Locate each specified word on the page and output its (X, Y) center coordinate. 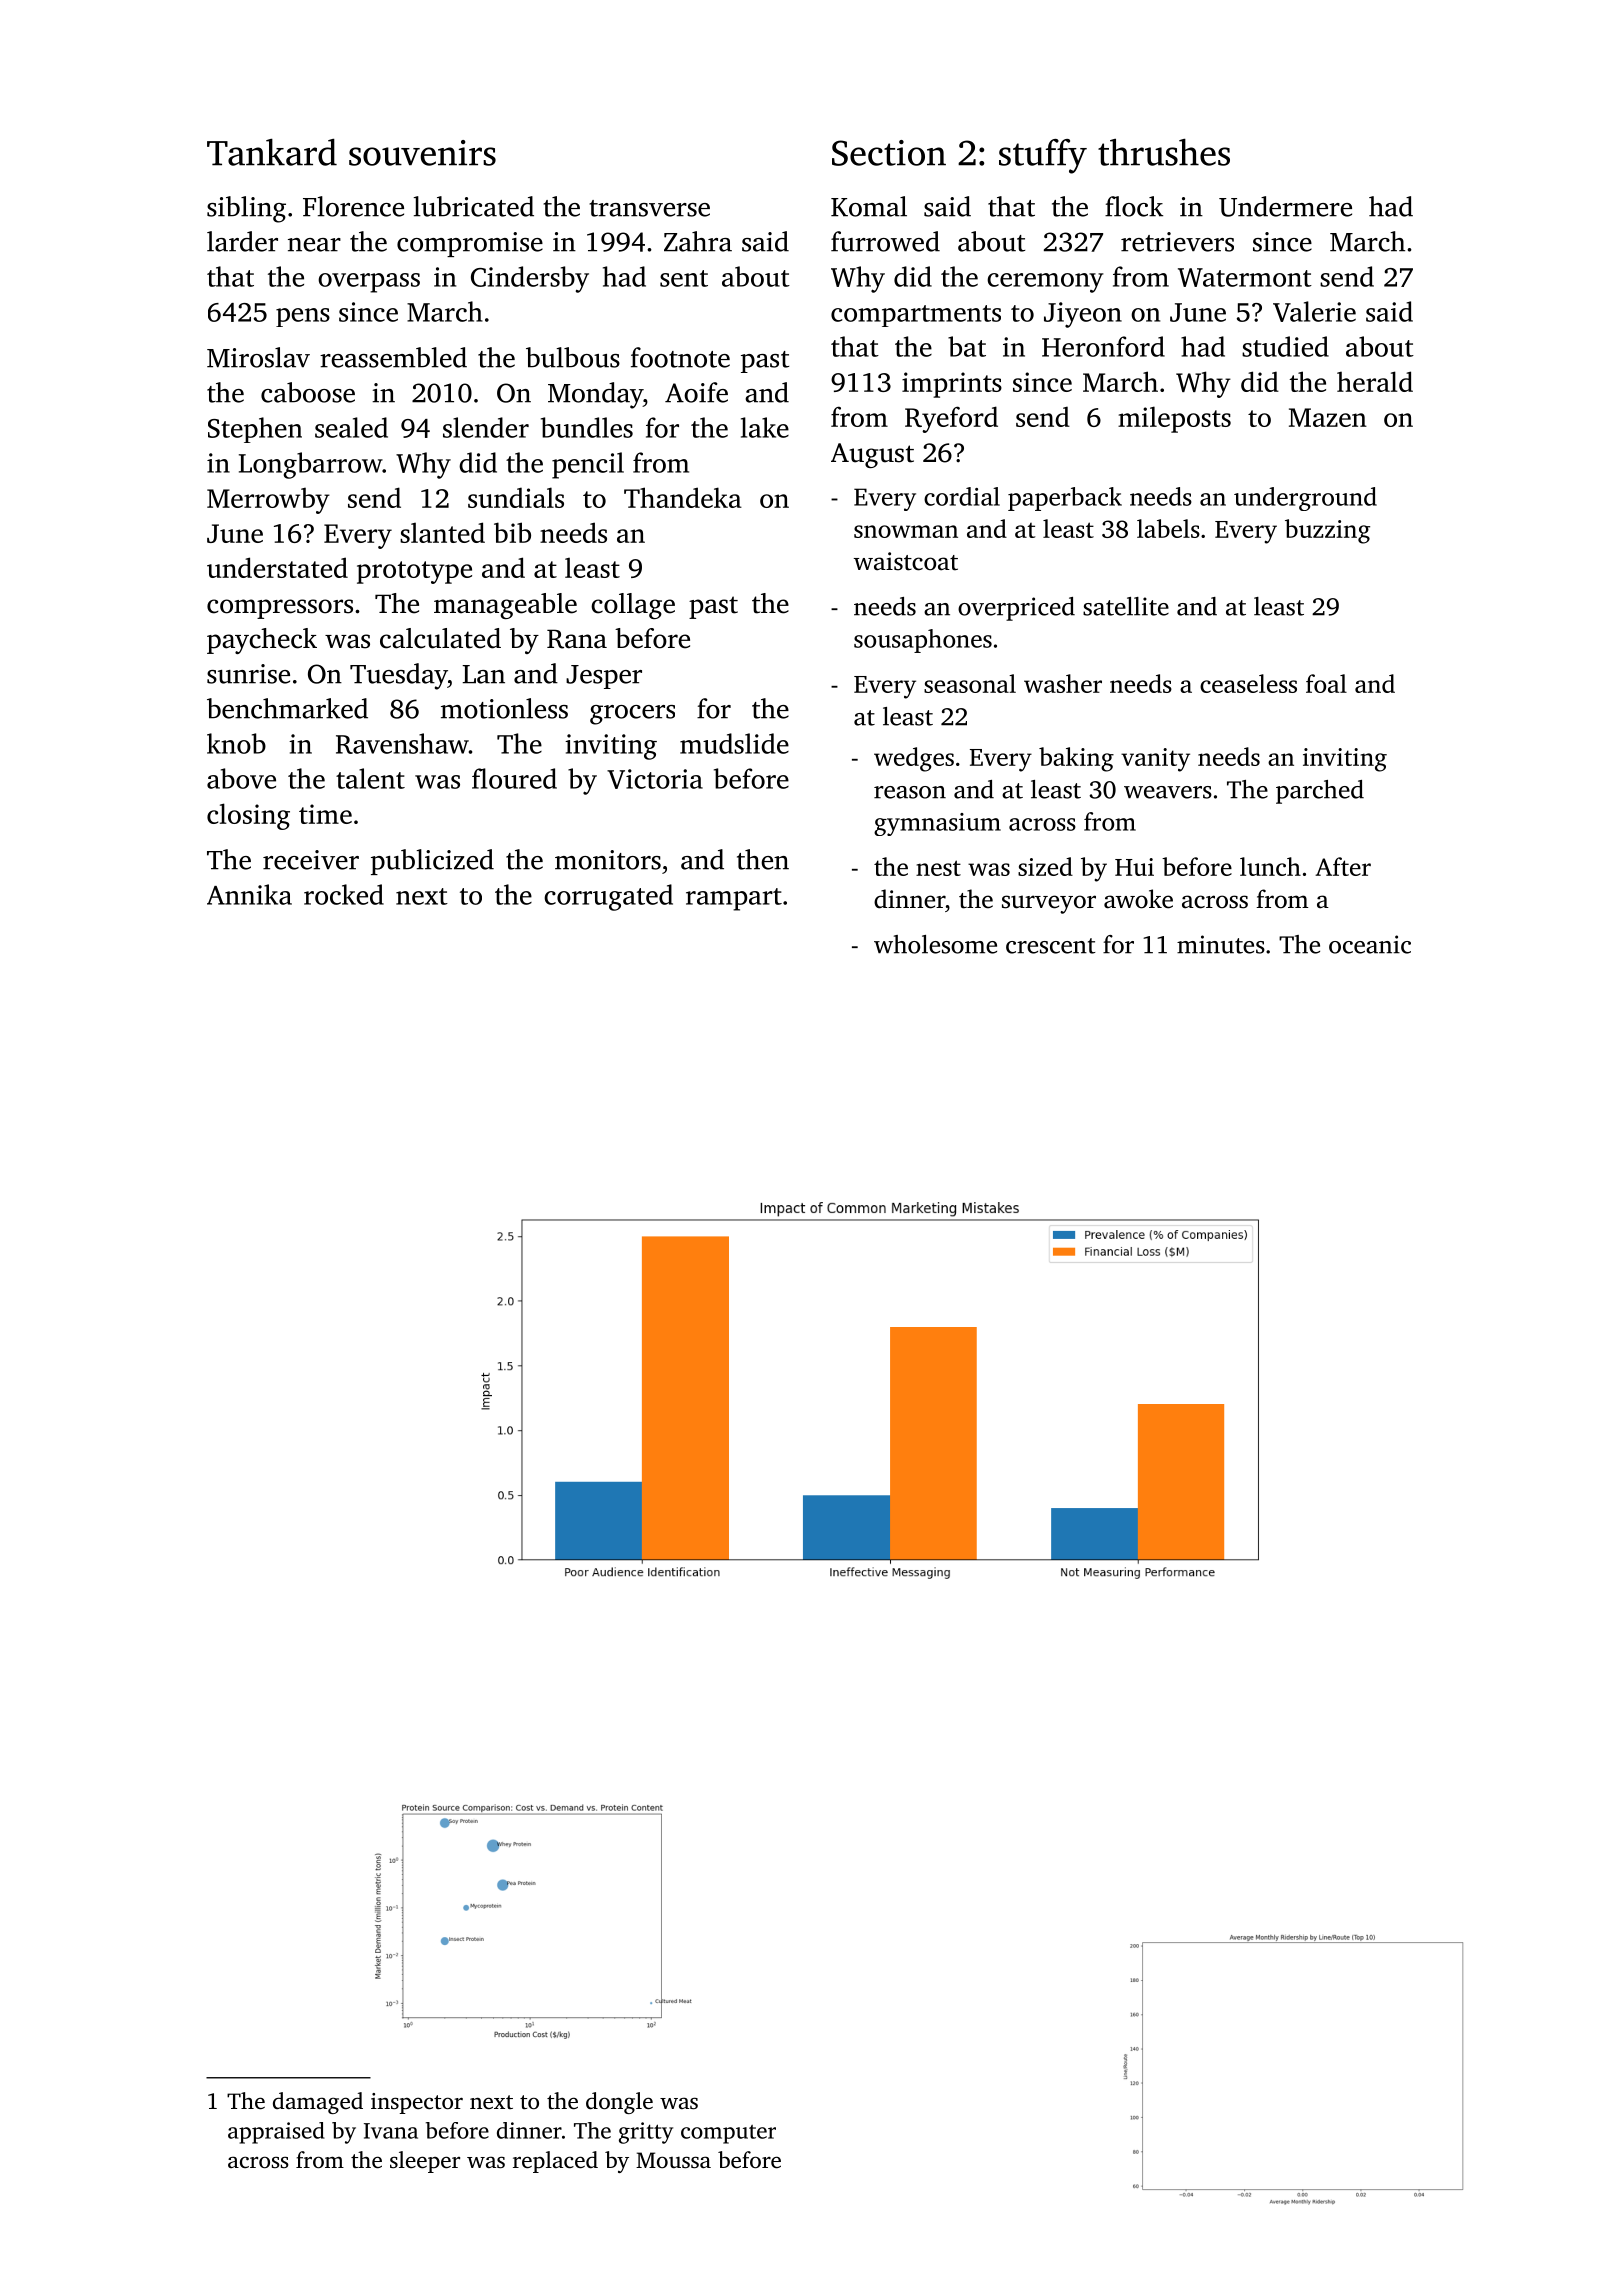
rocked (344, 894)
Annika (249, 894)
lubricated (474, 206)
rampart (734, 899)
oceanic (1370, 944)
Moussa (673, 2160)
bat (967, 346)
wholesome (935, 944)
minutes (1221, 944)
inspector (417, 2103)
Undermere (1285, 206)
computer (728, 2134)
